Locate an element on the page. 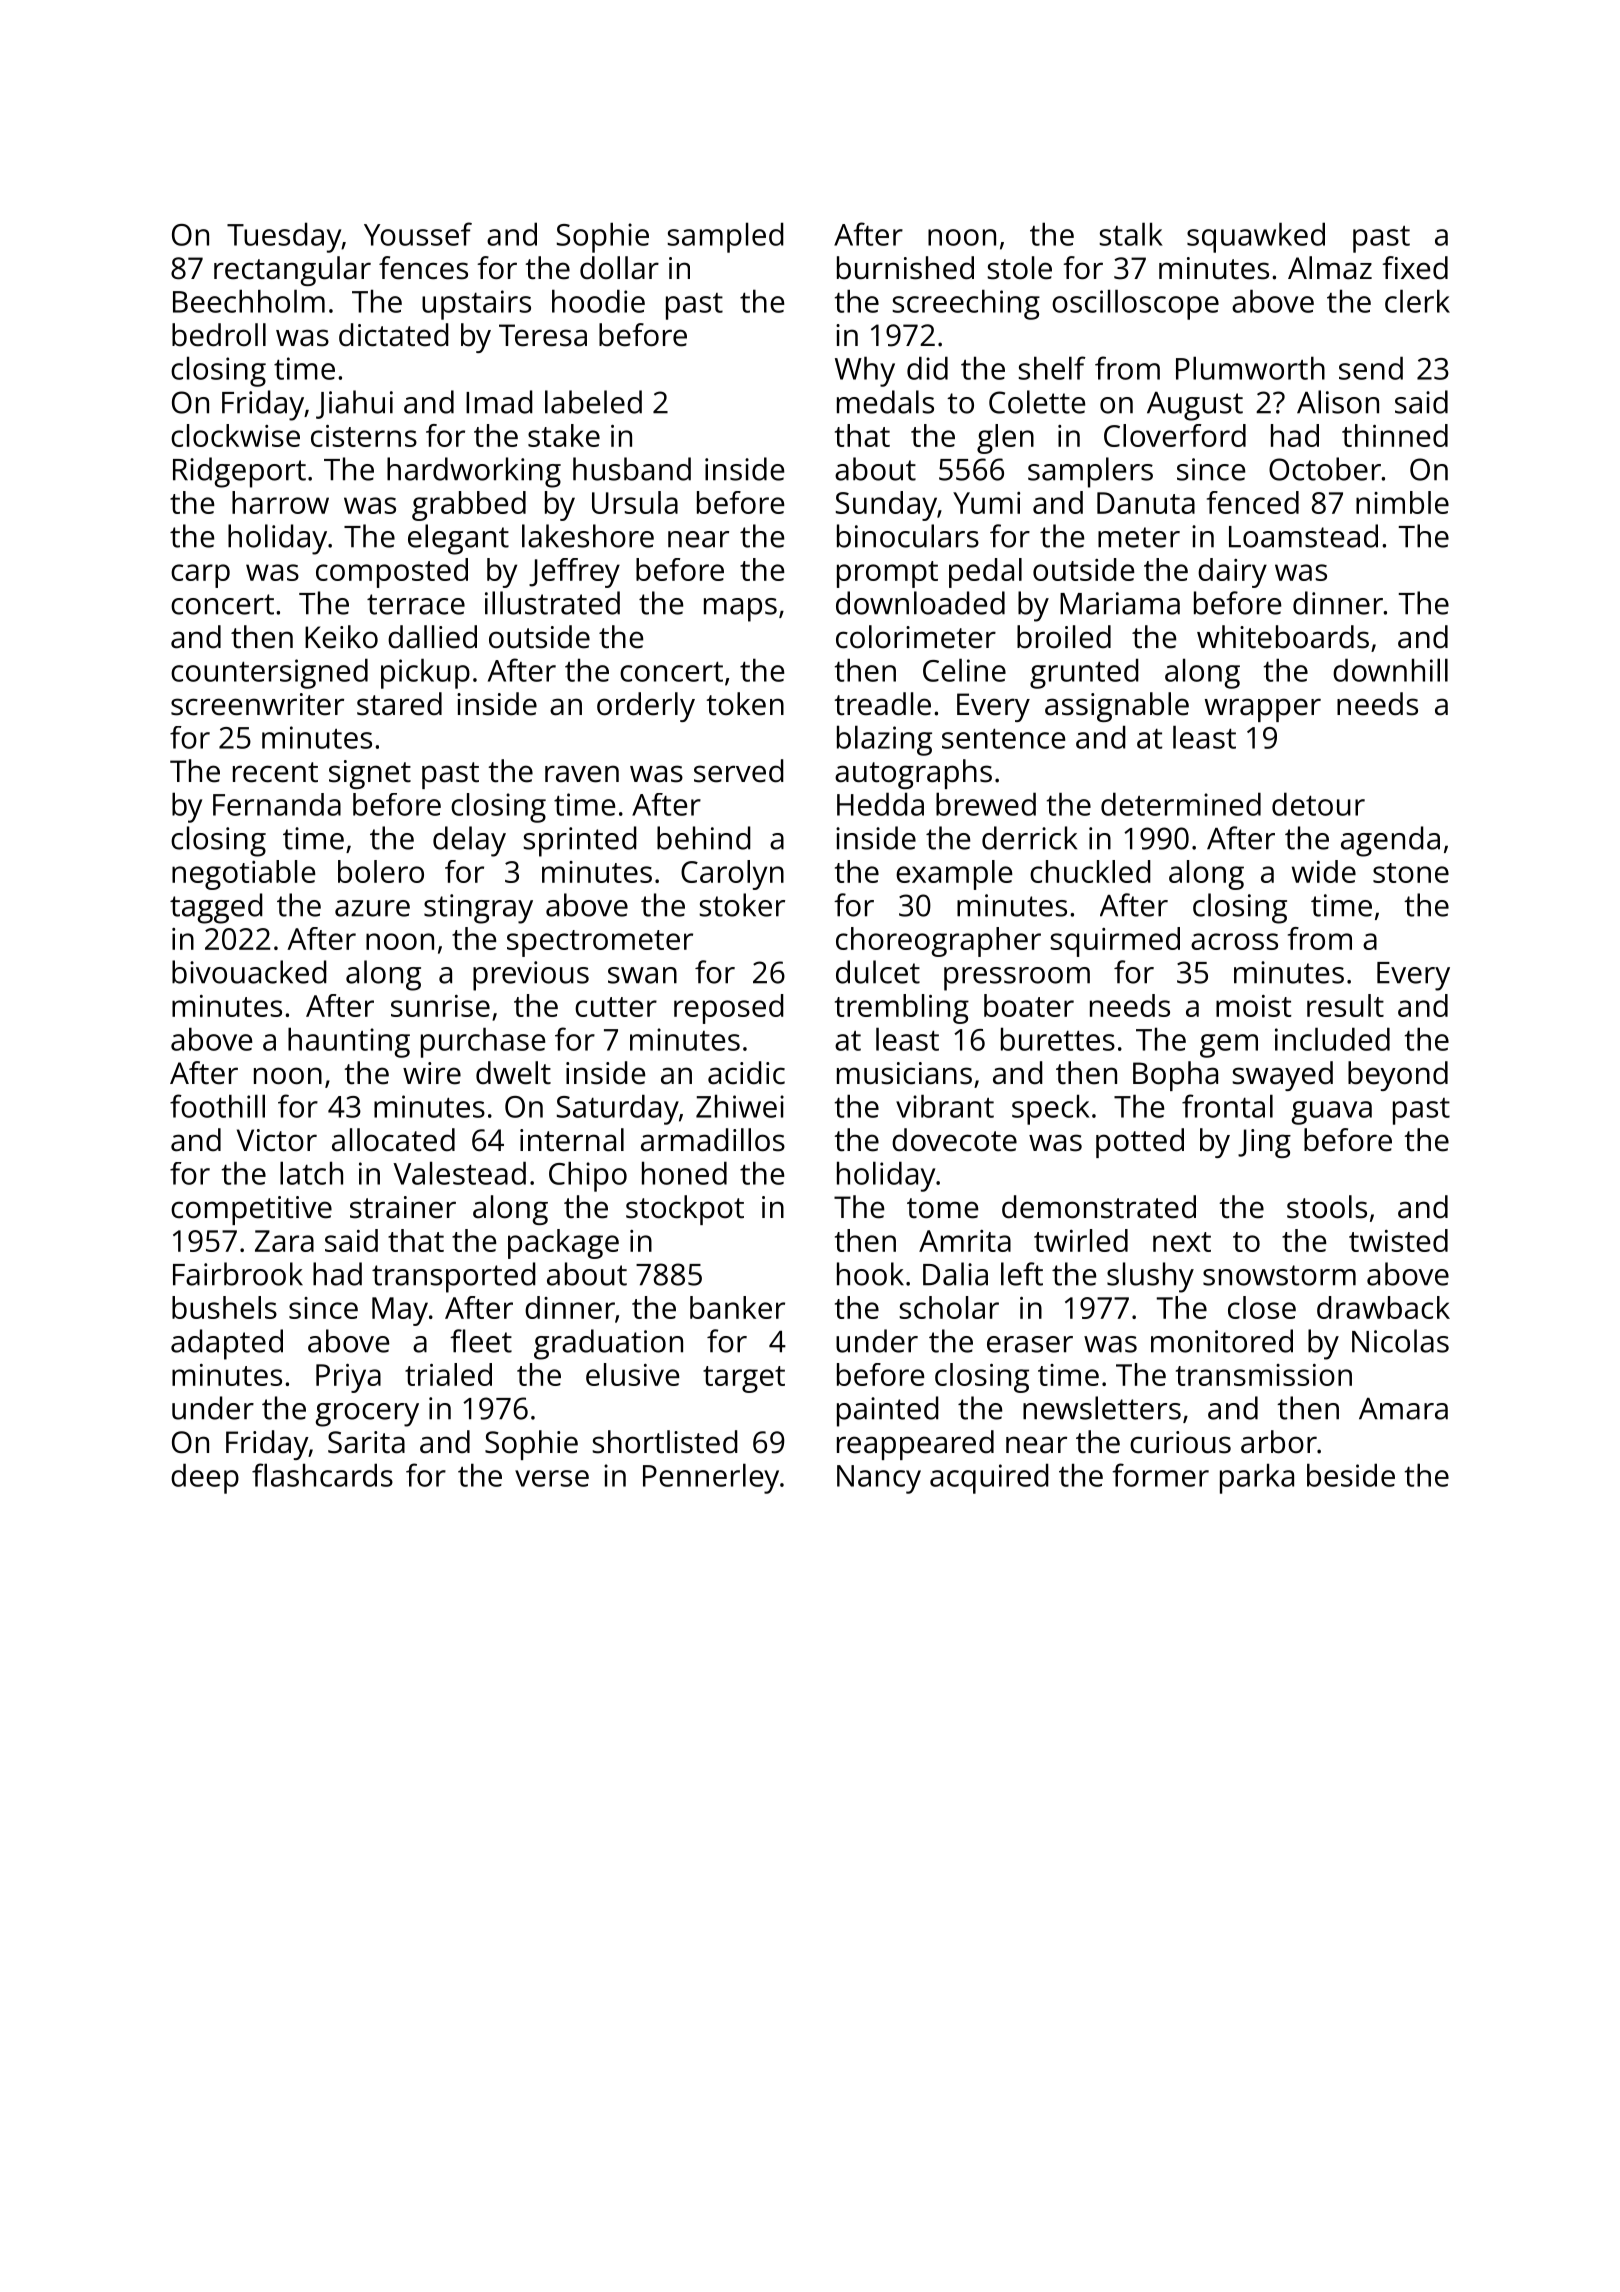 The height and width of the document is (2292, 1620). scholar is located at coordinates (949, 1307).
